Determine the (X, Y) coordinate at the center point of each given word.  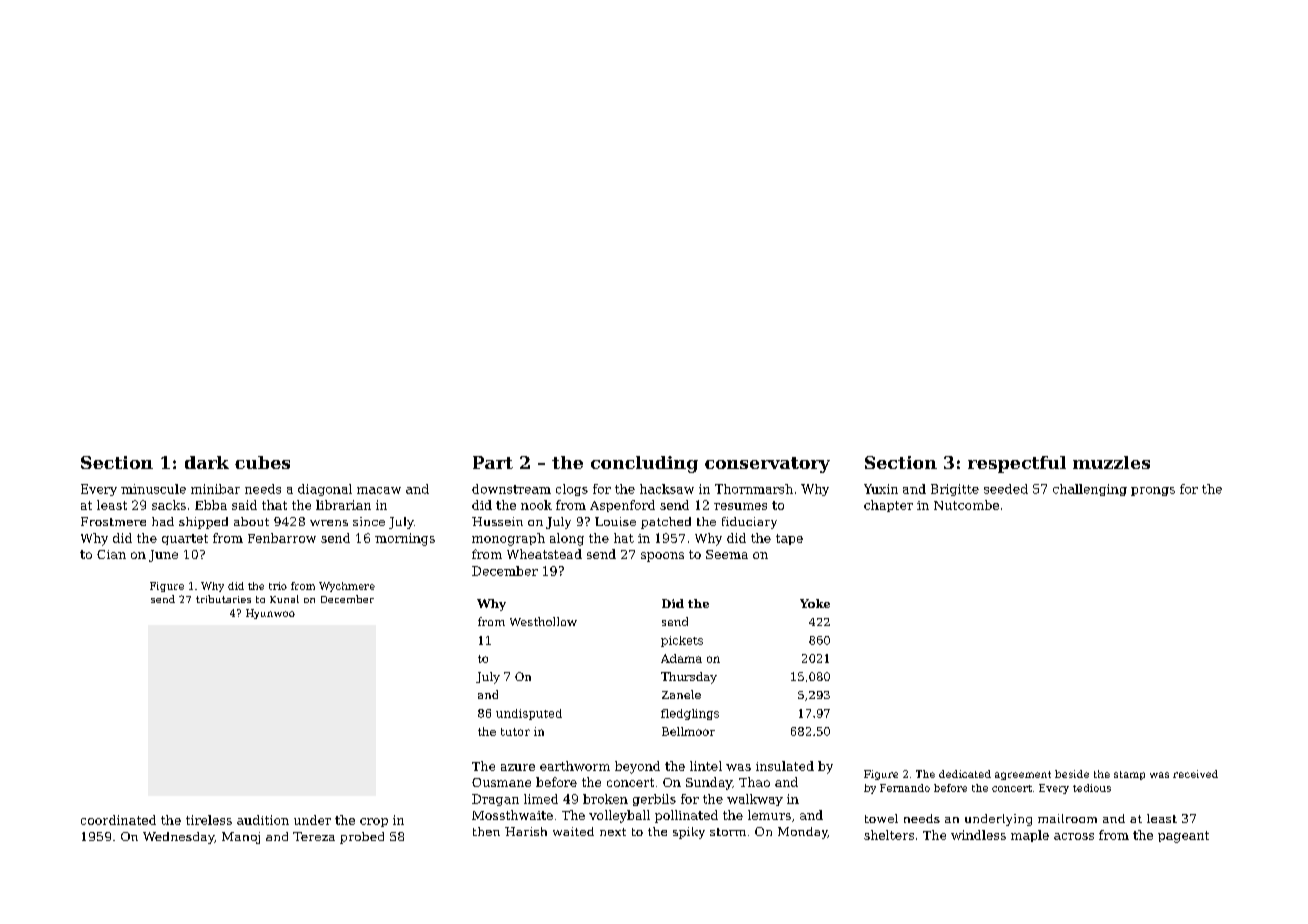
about (251, 521)
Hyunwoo (270, 614)
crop (374, 822)
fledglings (690, 714)
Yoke (815, 603)
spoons (662, 557)
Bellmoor (688, 731)
